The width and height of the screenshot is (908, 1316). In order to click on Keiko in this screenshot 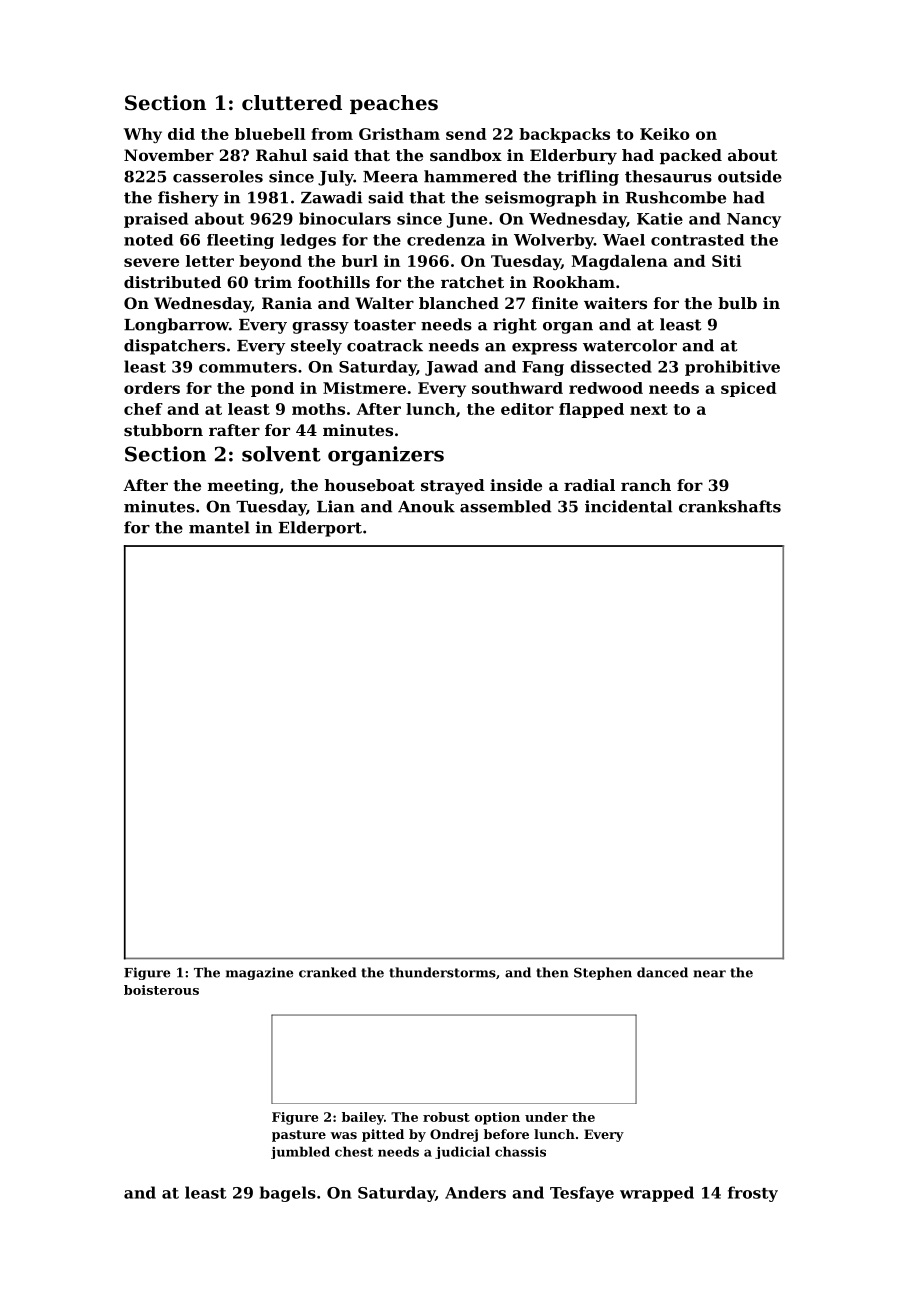, I will do `click(665, 134)`.
